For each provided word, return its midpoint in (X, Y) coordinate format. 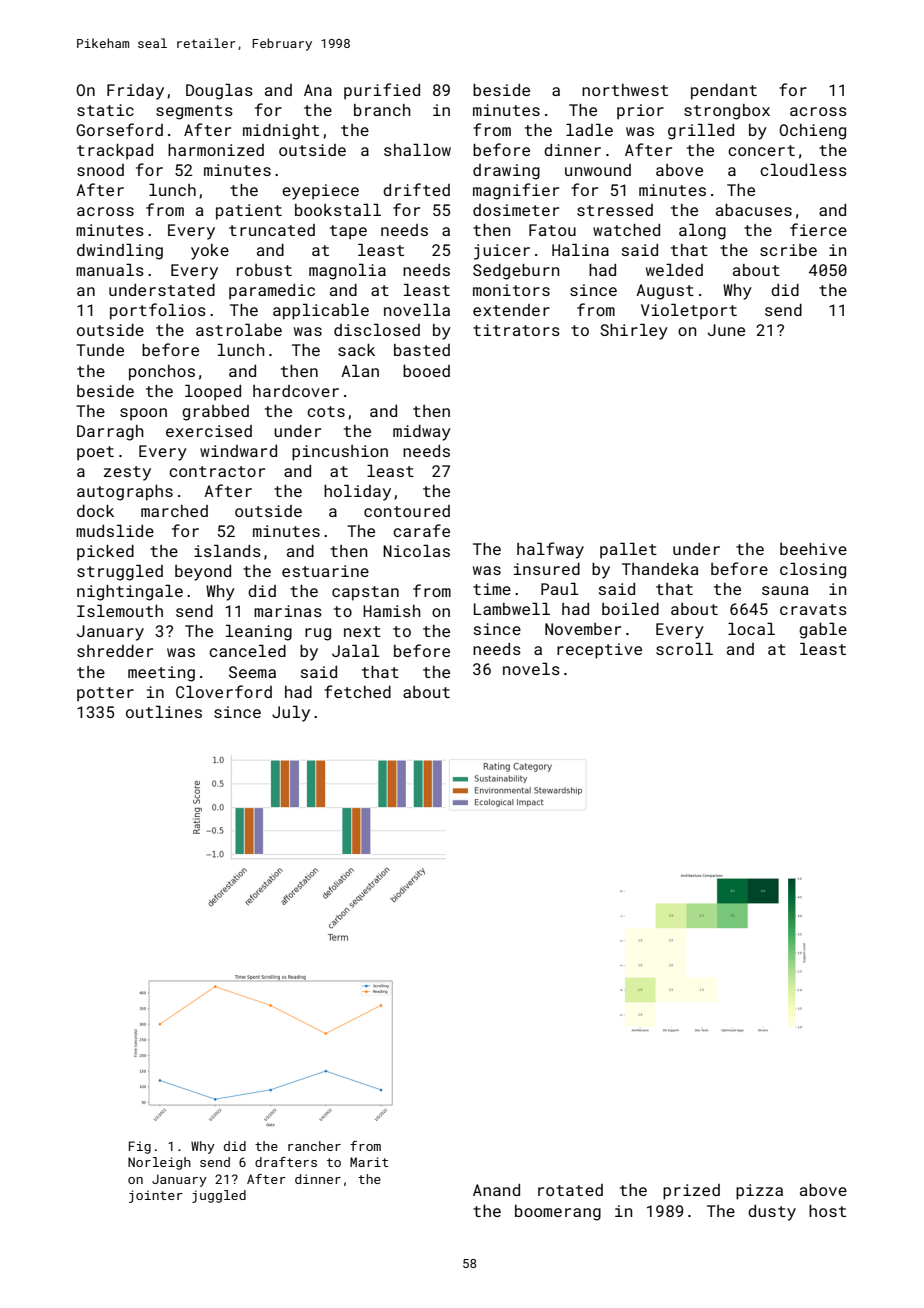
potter (105, 694)
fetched (357, 691)
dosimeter (516, 210)
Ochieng (812, 132)
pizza (759, 1192)
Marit (369, 1162)
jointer (156, 1196)
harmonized (216, 150)
